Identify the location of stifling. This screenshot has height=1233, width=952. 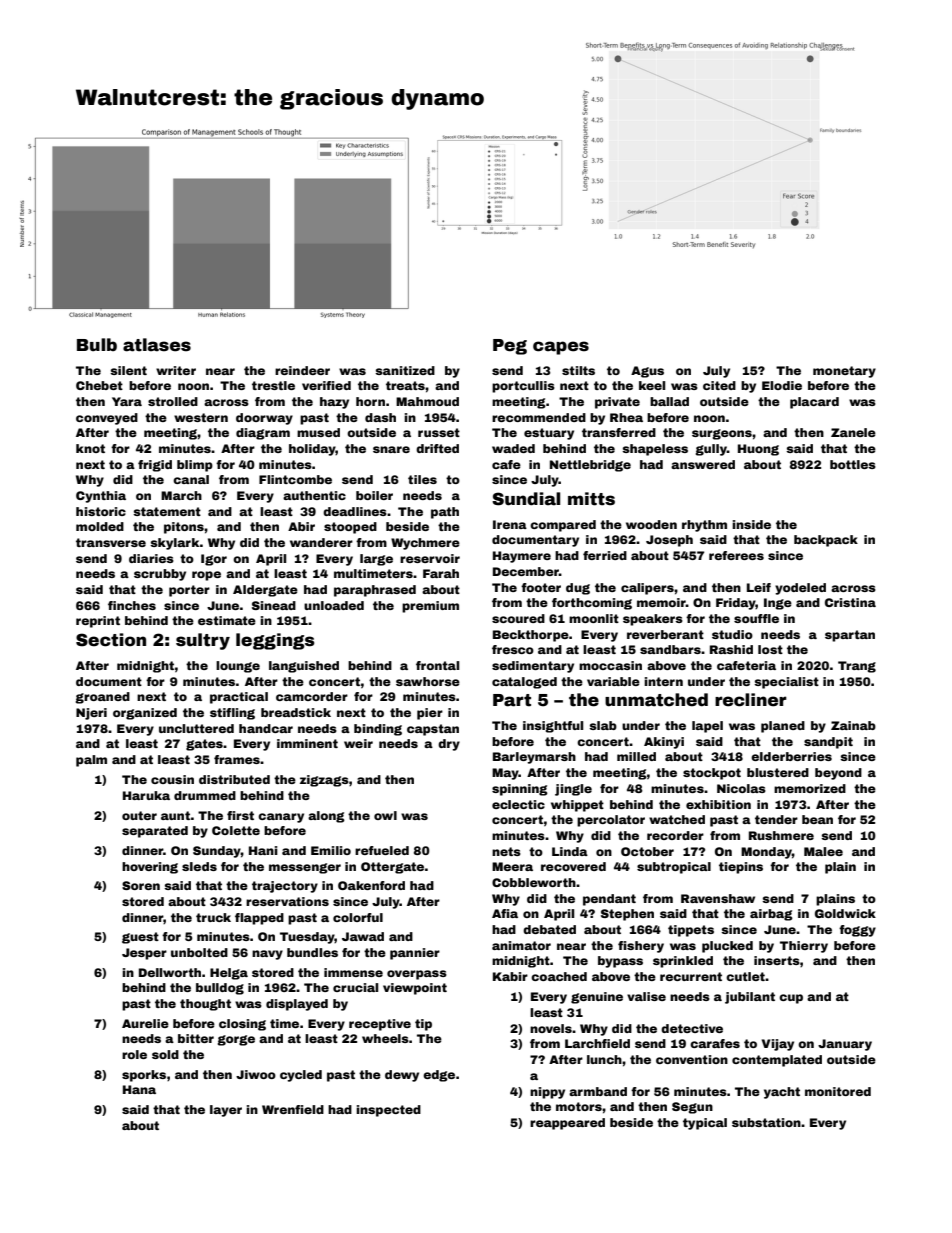
(232, 714).
